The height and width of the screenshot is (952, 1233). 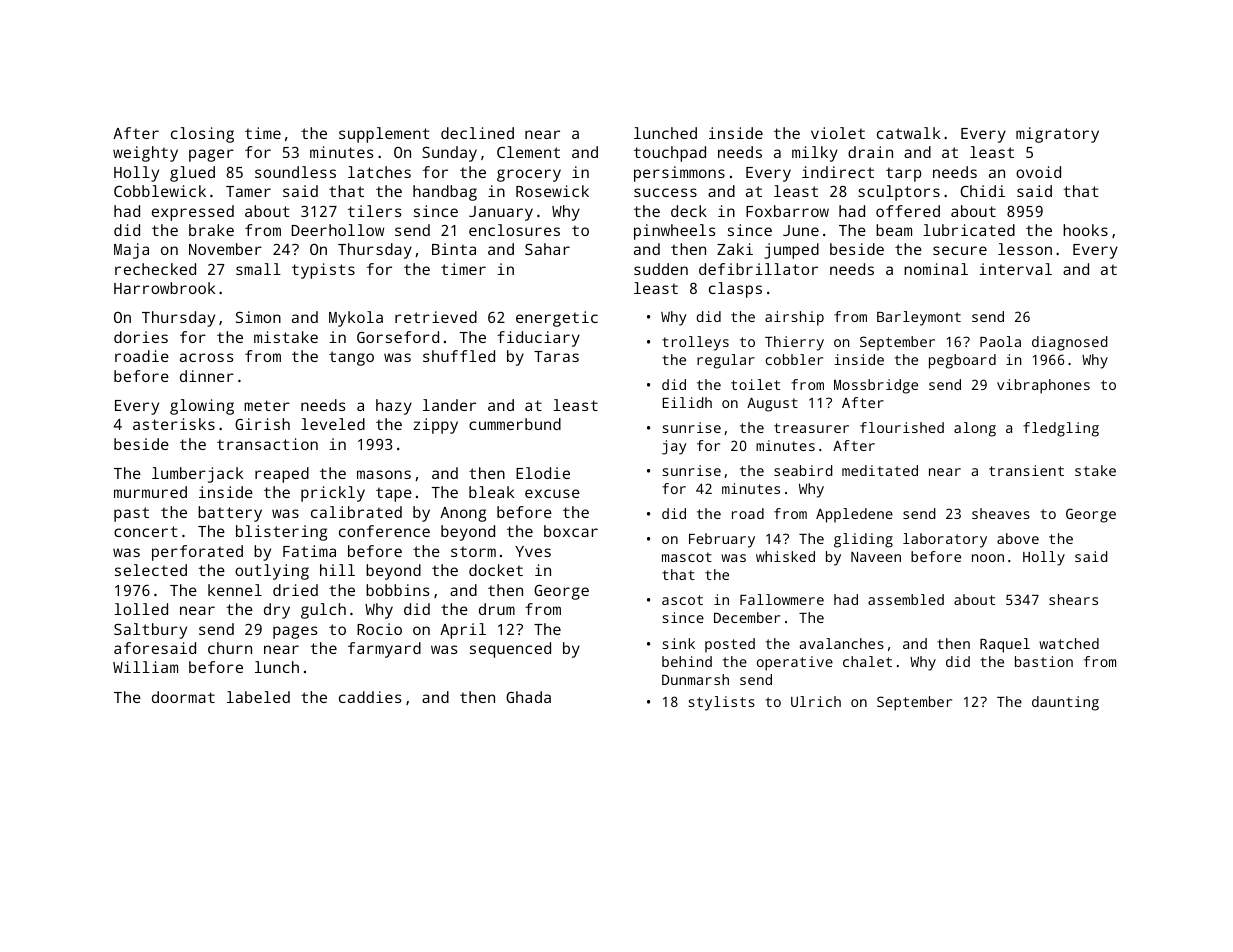 I want to click on catwalk, so click(x=908, y=133).
